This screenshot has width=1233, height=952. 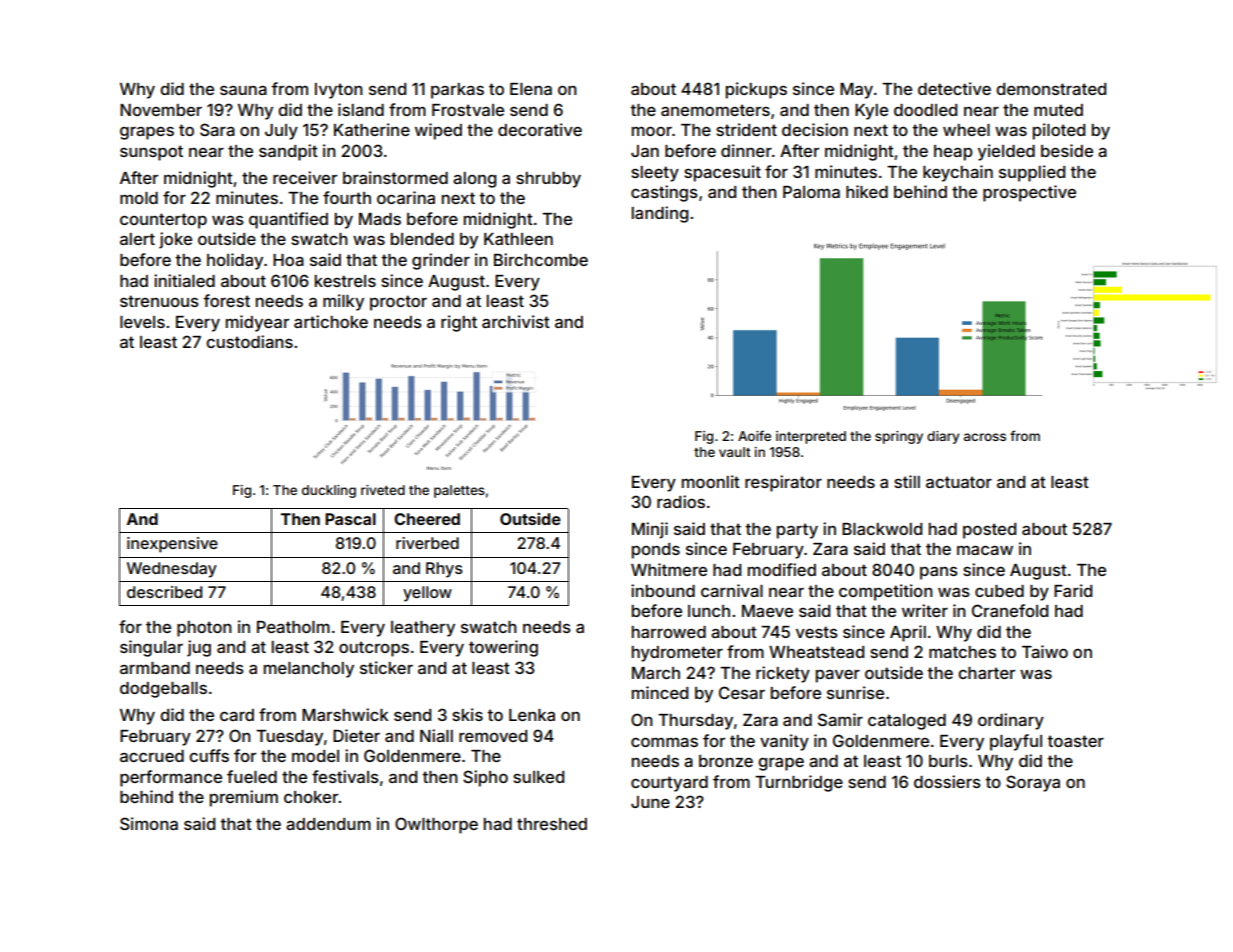 What do you see at coordinates (444, 570) in the screenshot?
I see `Rhys` at bounding box center [444, 570].
